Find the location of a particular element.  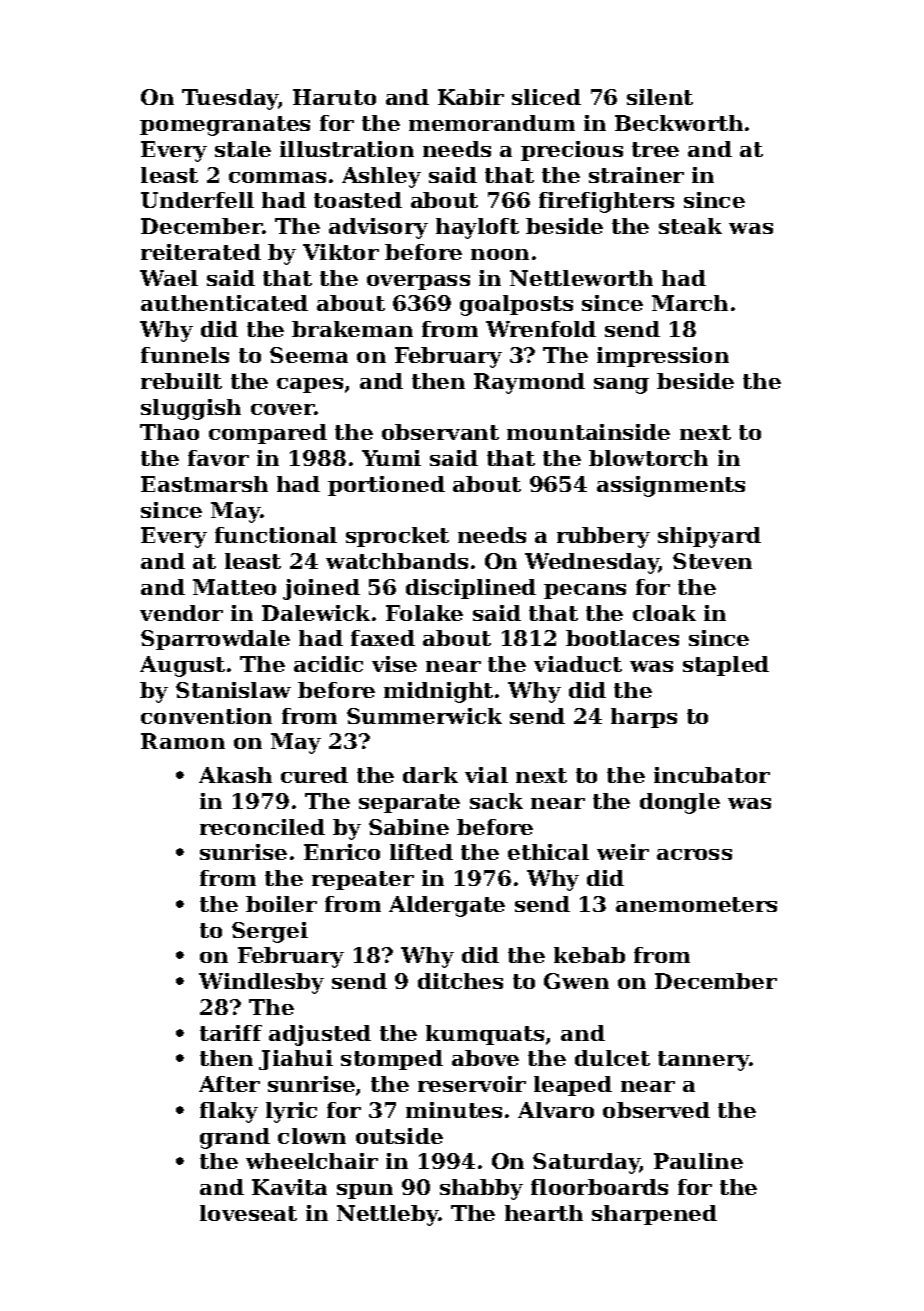

Kabir is located at coordinates (471, 97).
